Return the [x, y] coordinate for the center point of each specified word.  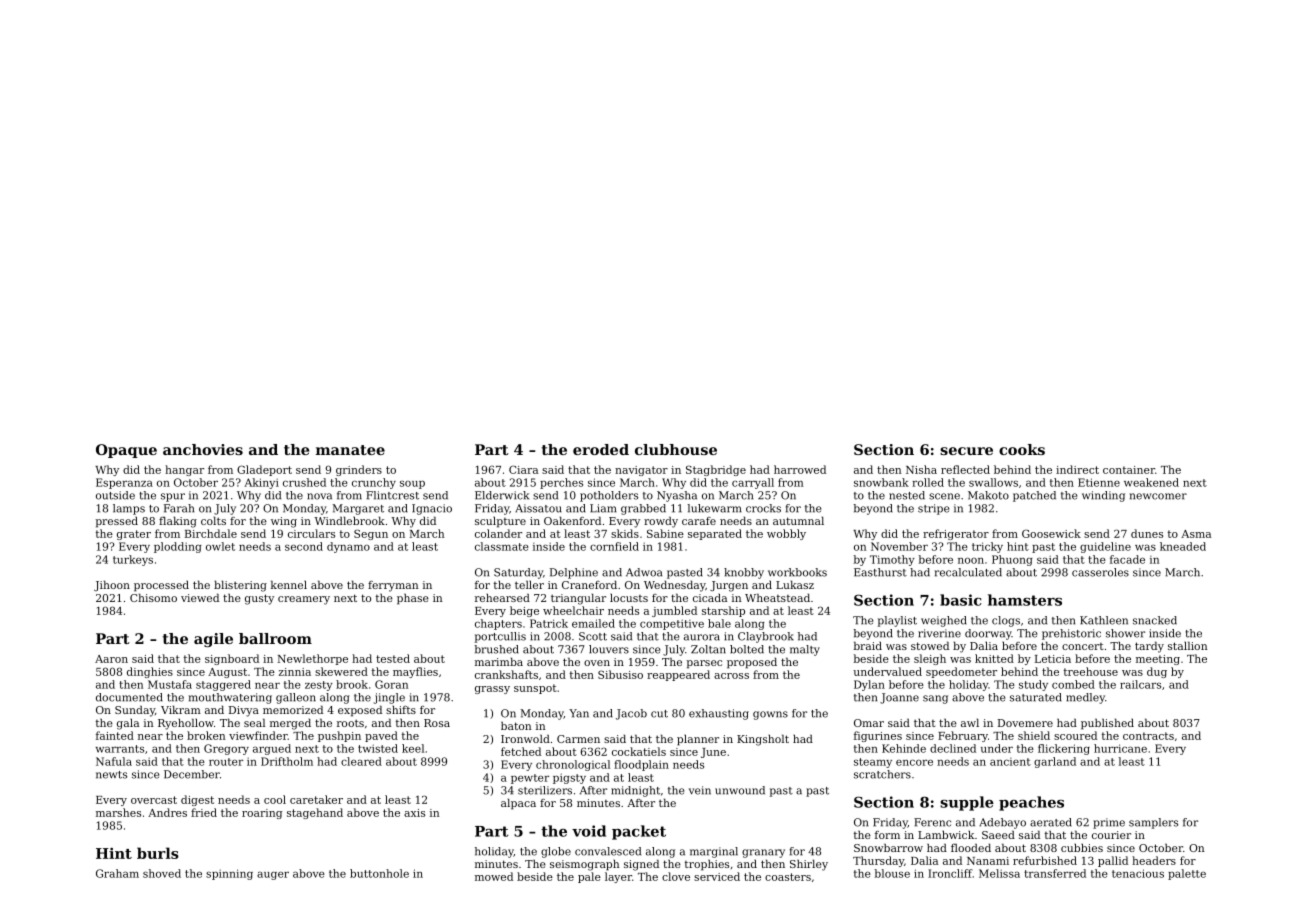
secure [966, 451]
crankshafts [506, 674]
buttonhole [379, 873]
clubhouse [676, 449]
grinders [359, 470]
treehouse [1090, 671]
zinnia [295, 672]
